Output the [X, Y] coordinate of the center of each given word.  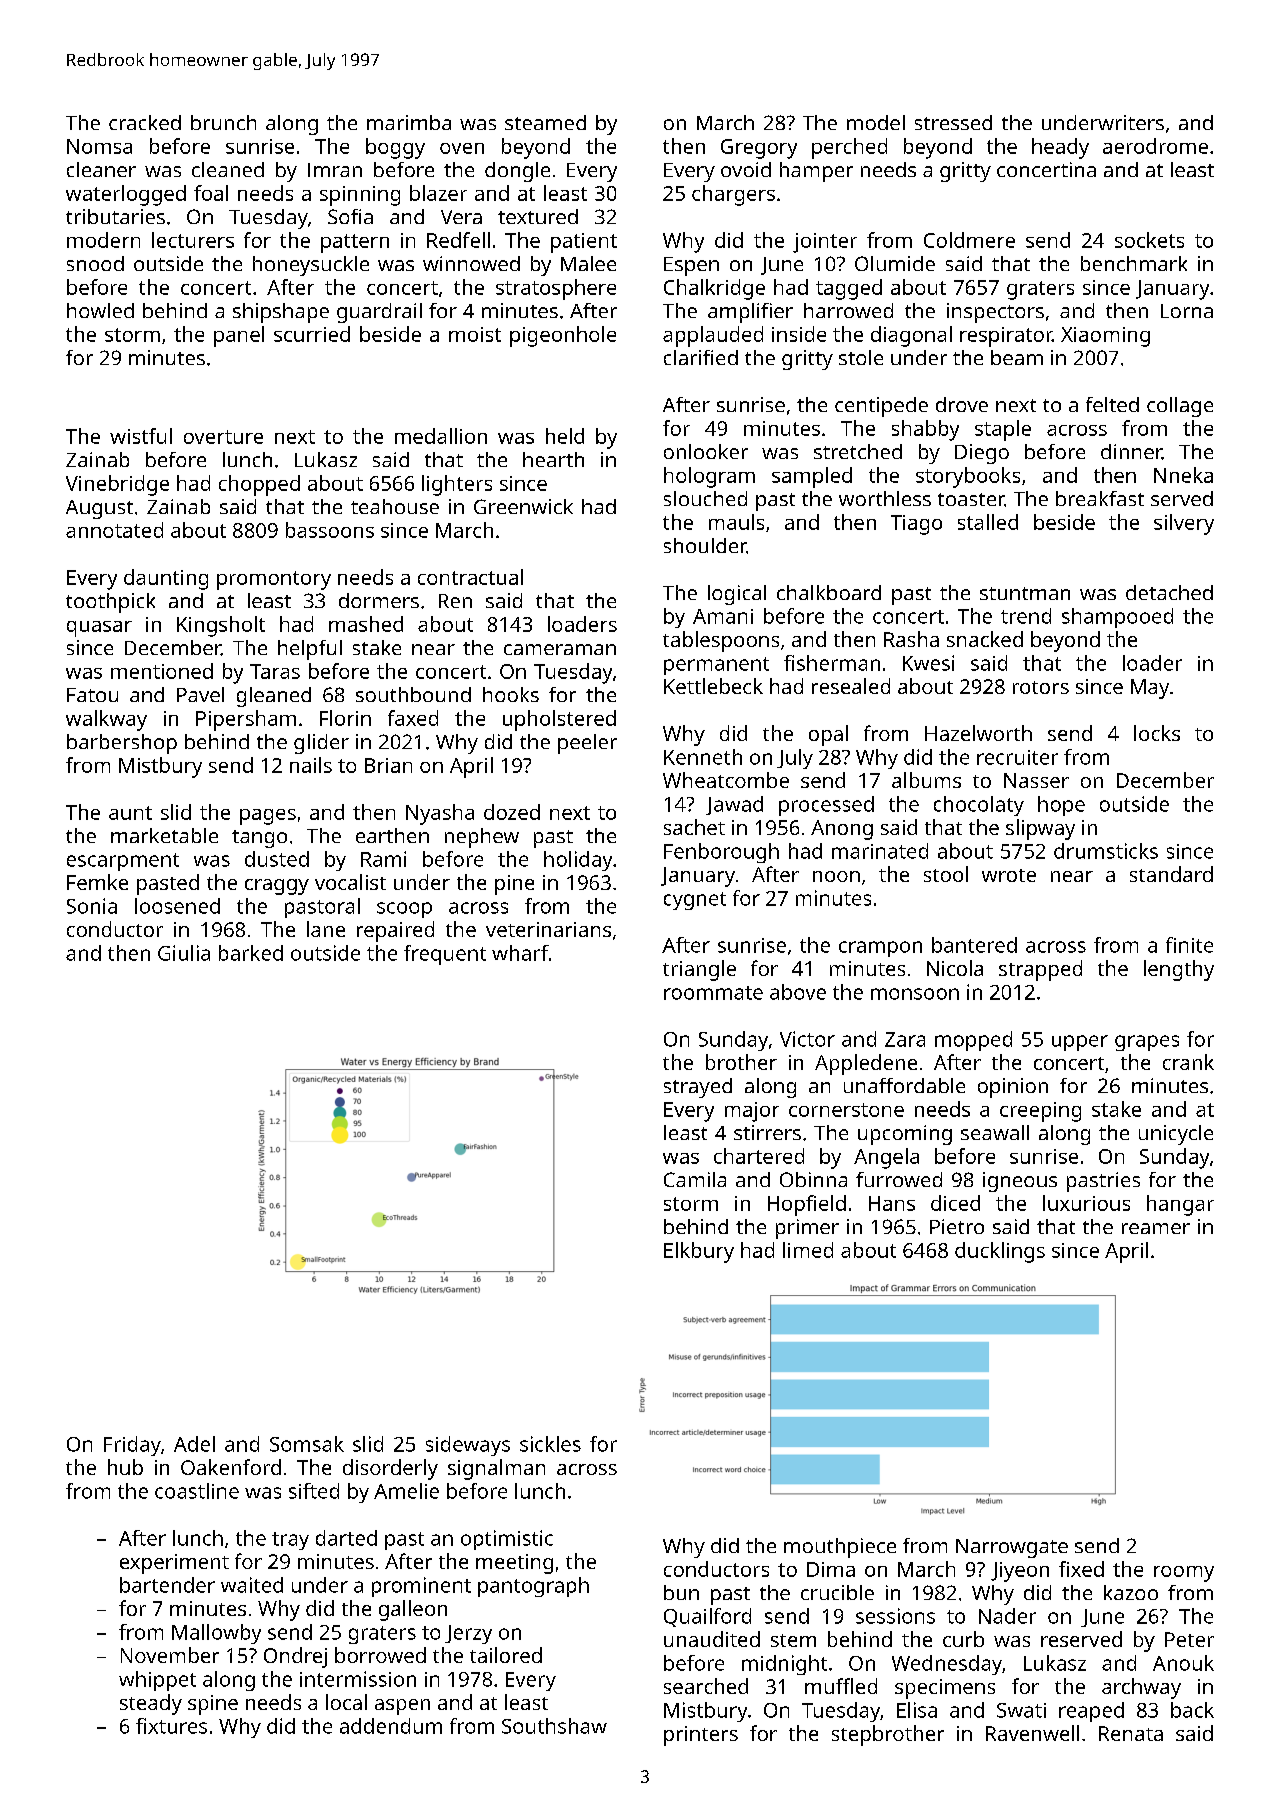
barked [251, 953]
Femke [97, 882]
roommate [713, 993]
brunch [223, 122]
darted [346, 1538]
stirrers [767, 1132]
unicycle [1176, 1135]
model [876, 122]
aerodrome [1155, 146]
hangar [1180, 1205]
